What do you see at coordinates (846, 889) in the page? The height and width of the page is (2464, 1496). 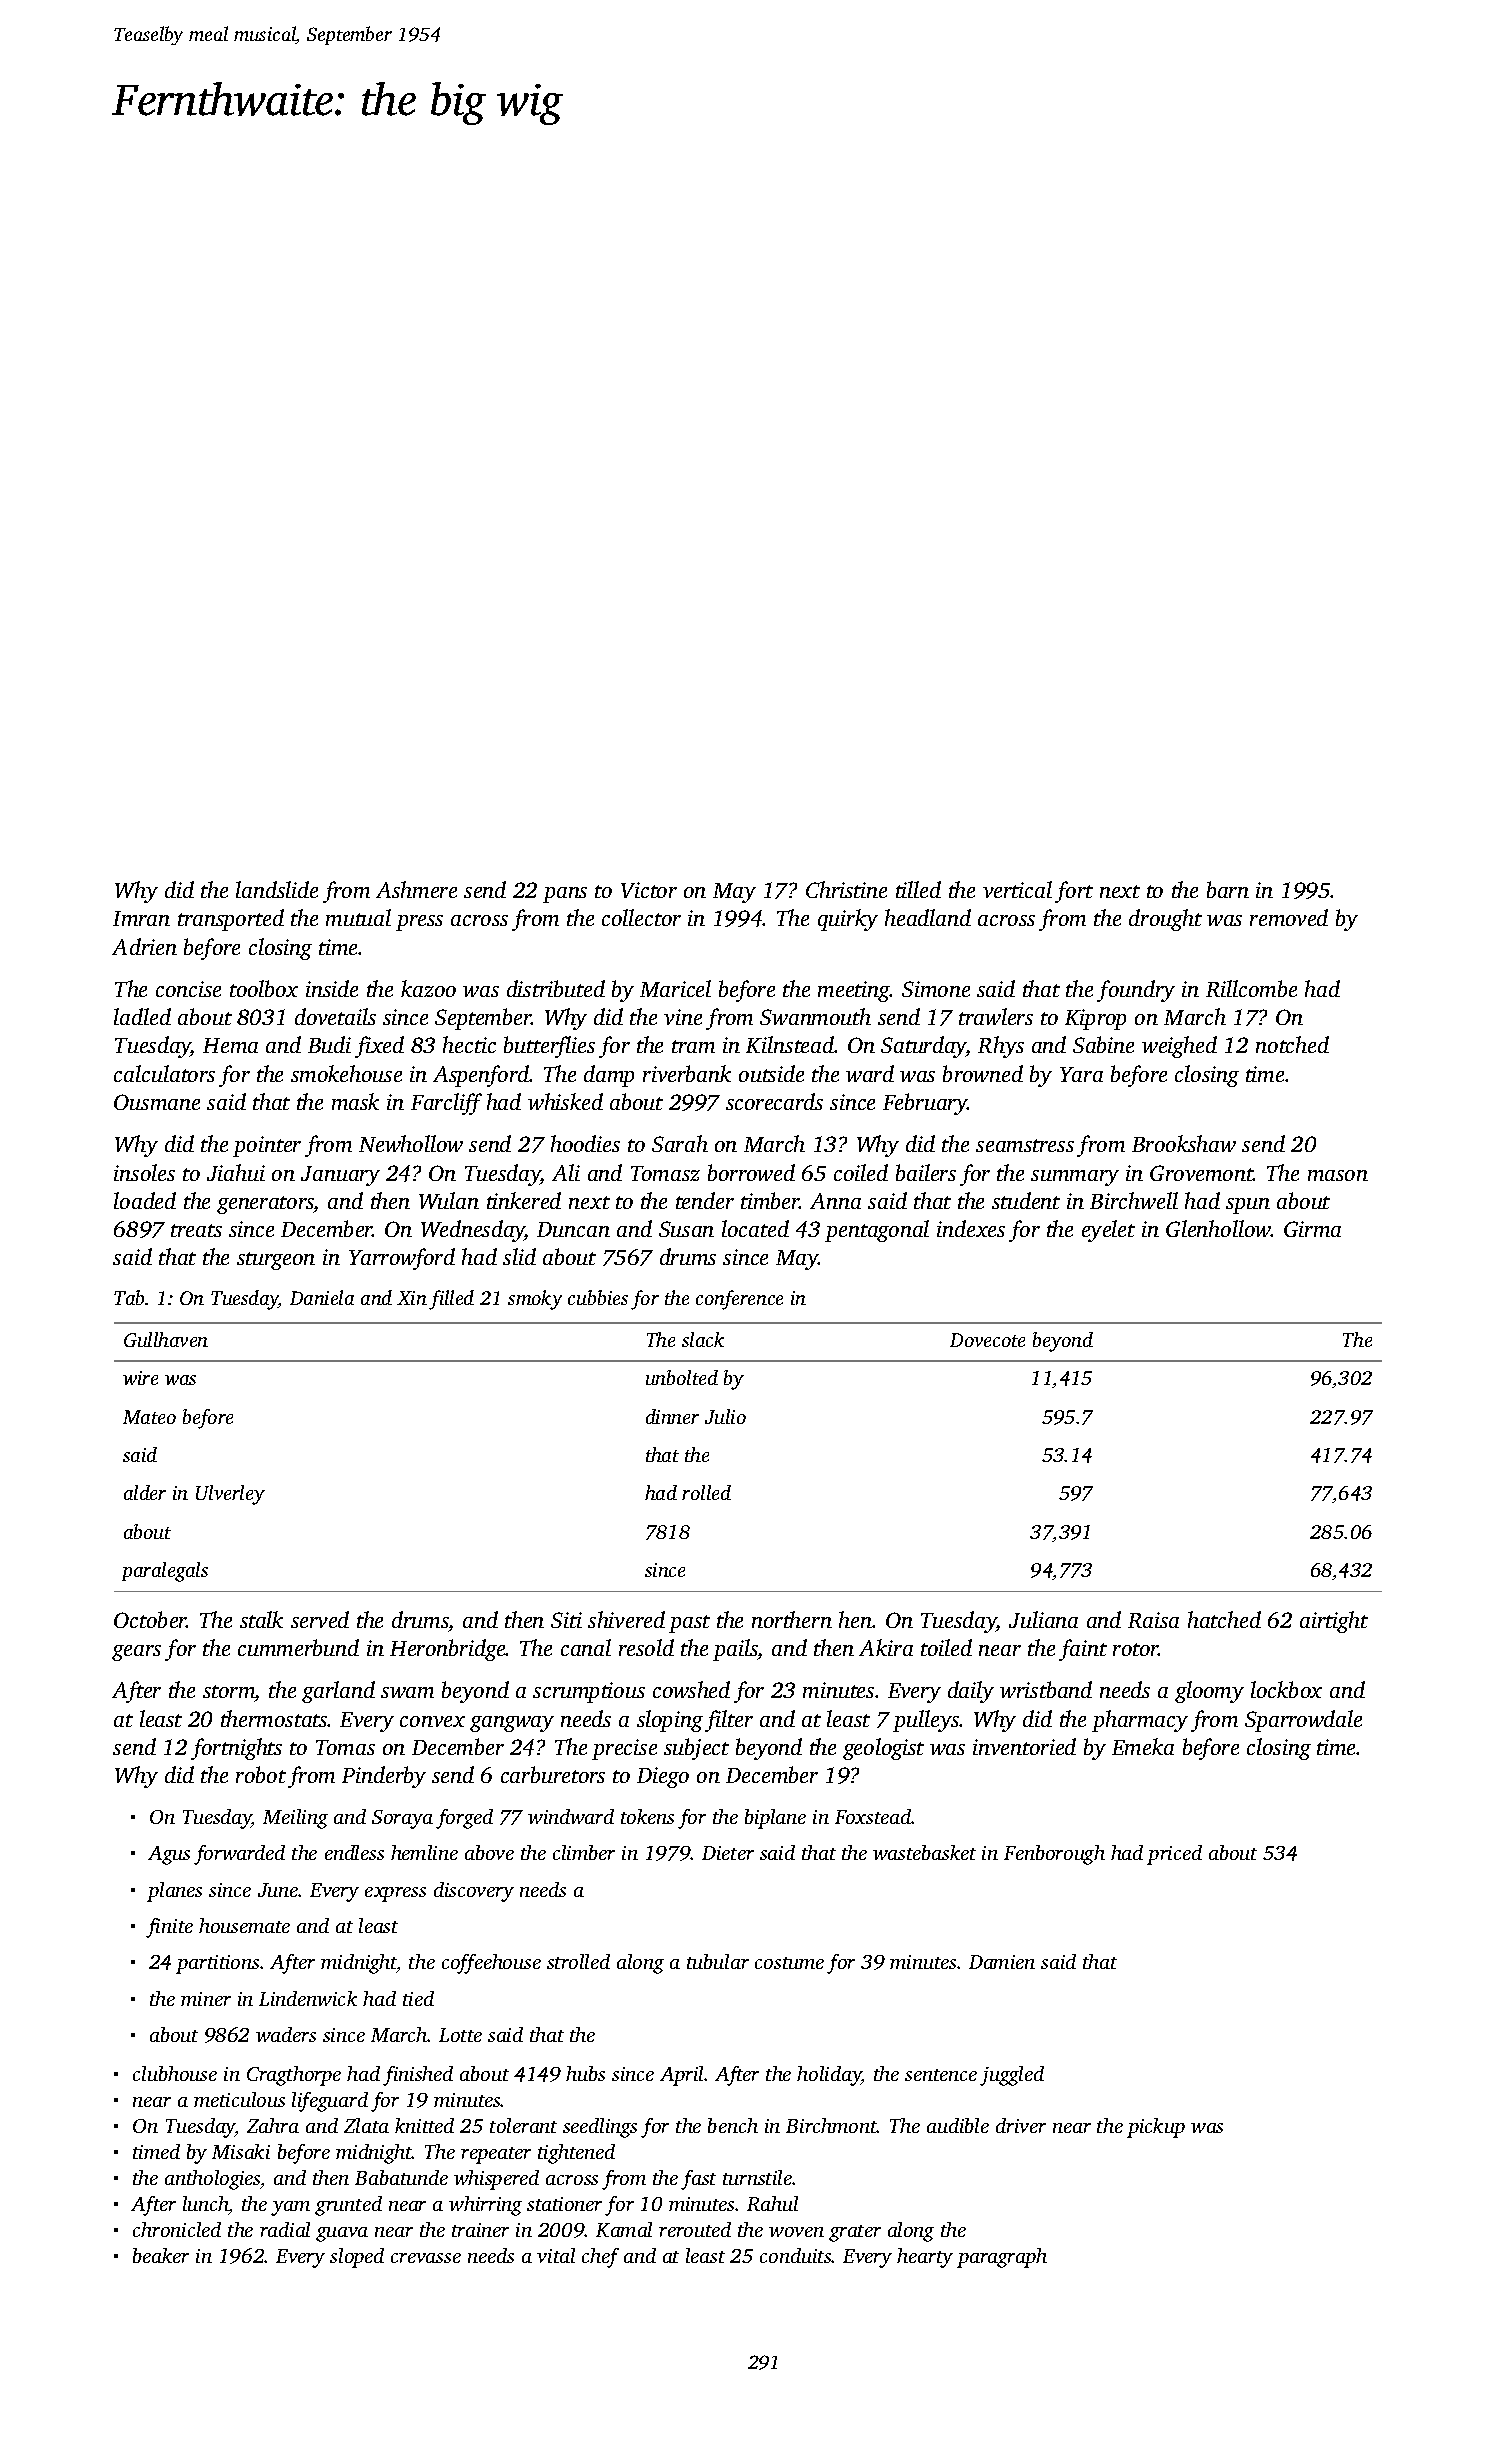 I see `Christine` at bounding box center [846, 889].
